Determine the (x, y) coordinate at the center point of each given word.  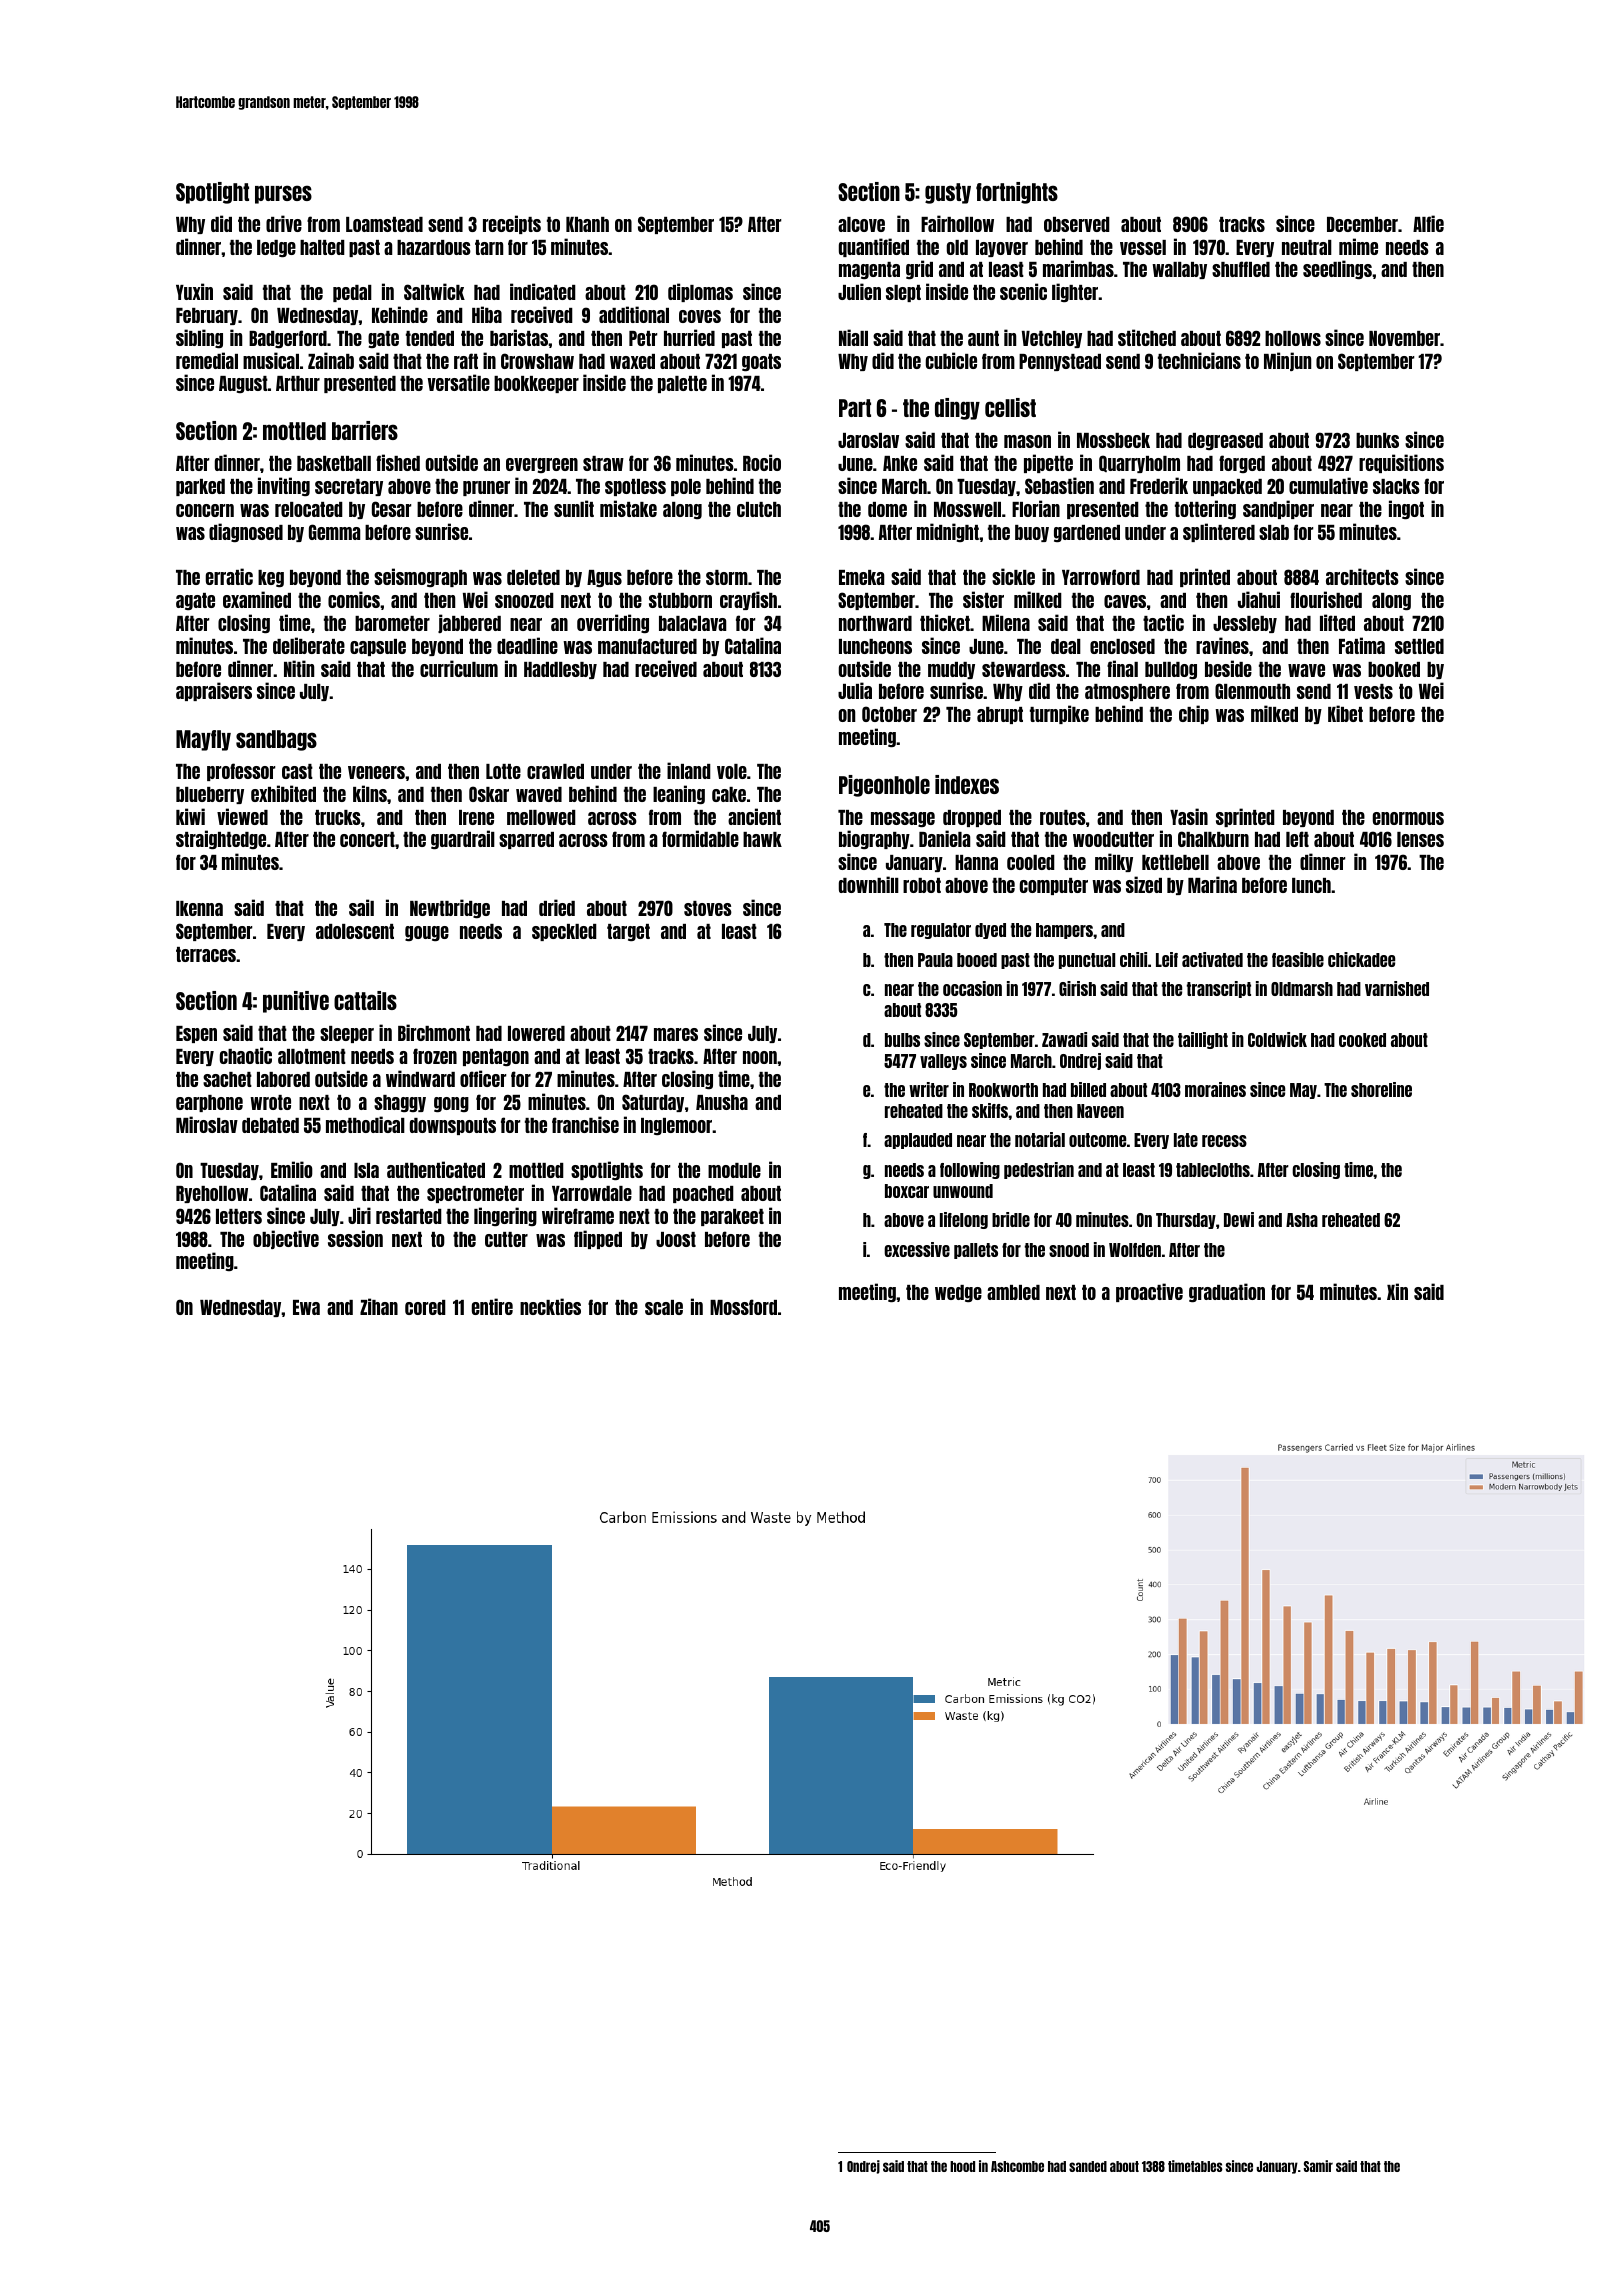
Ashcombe (1017, 2166)
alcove (861, 224)
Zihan (379, 1306)
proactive (1149, 1292)
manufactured (647, 646)
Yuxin (194, 291)
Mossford (743, 1307)
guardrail (463, 839)
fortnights (1017, 193)
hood (962, 2166)
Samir (1318, 2166)
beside (1228, 668)
